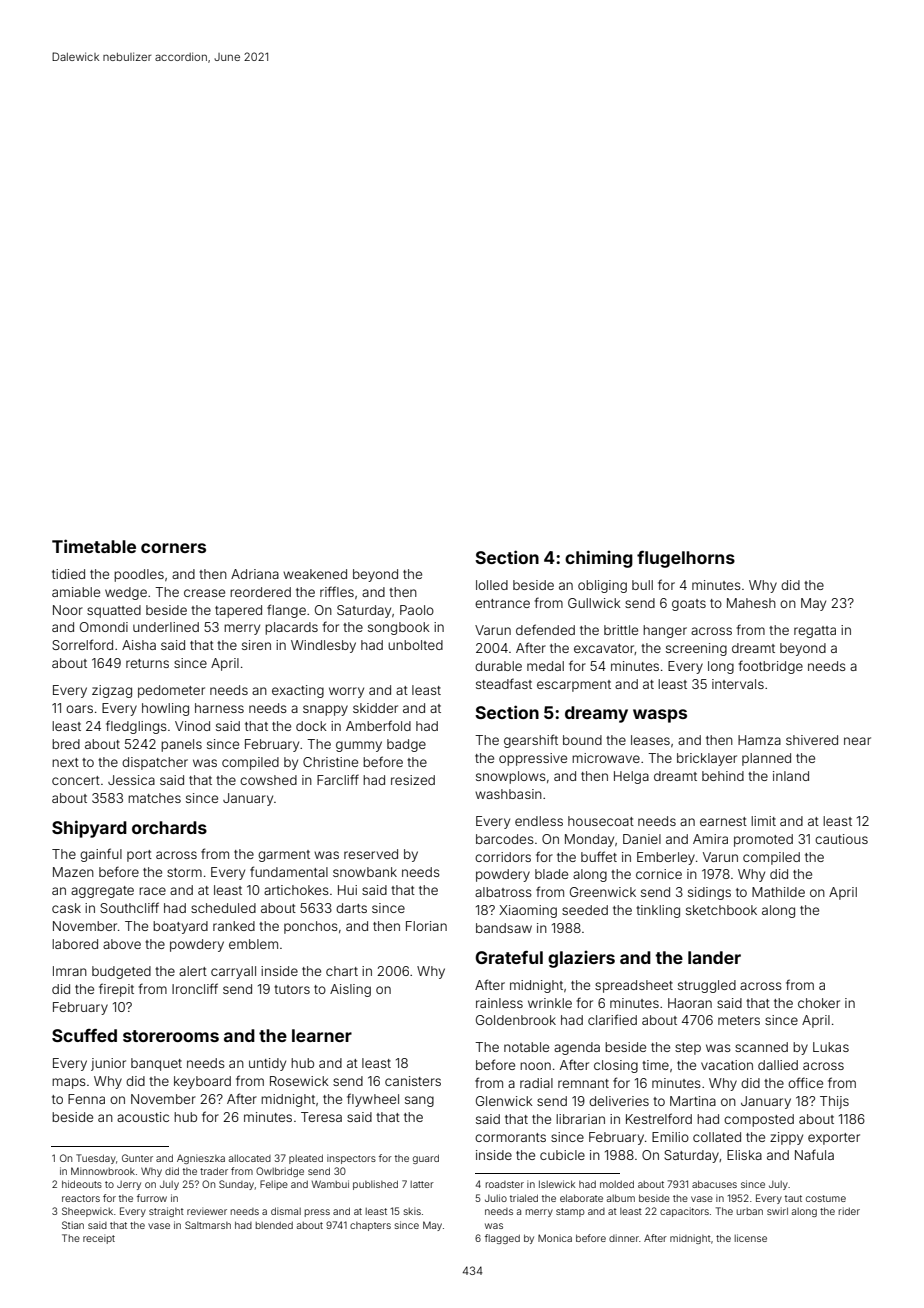  Describe the element at coordinates (834, 1102) in the screenshot. I see `Thijs` at that location.
